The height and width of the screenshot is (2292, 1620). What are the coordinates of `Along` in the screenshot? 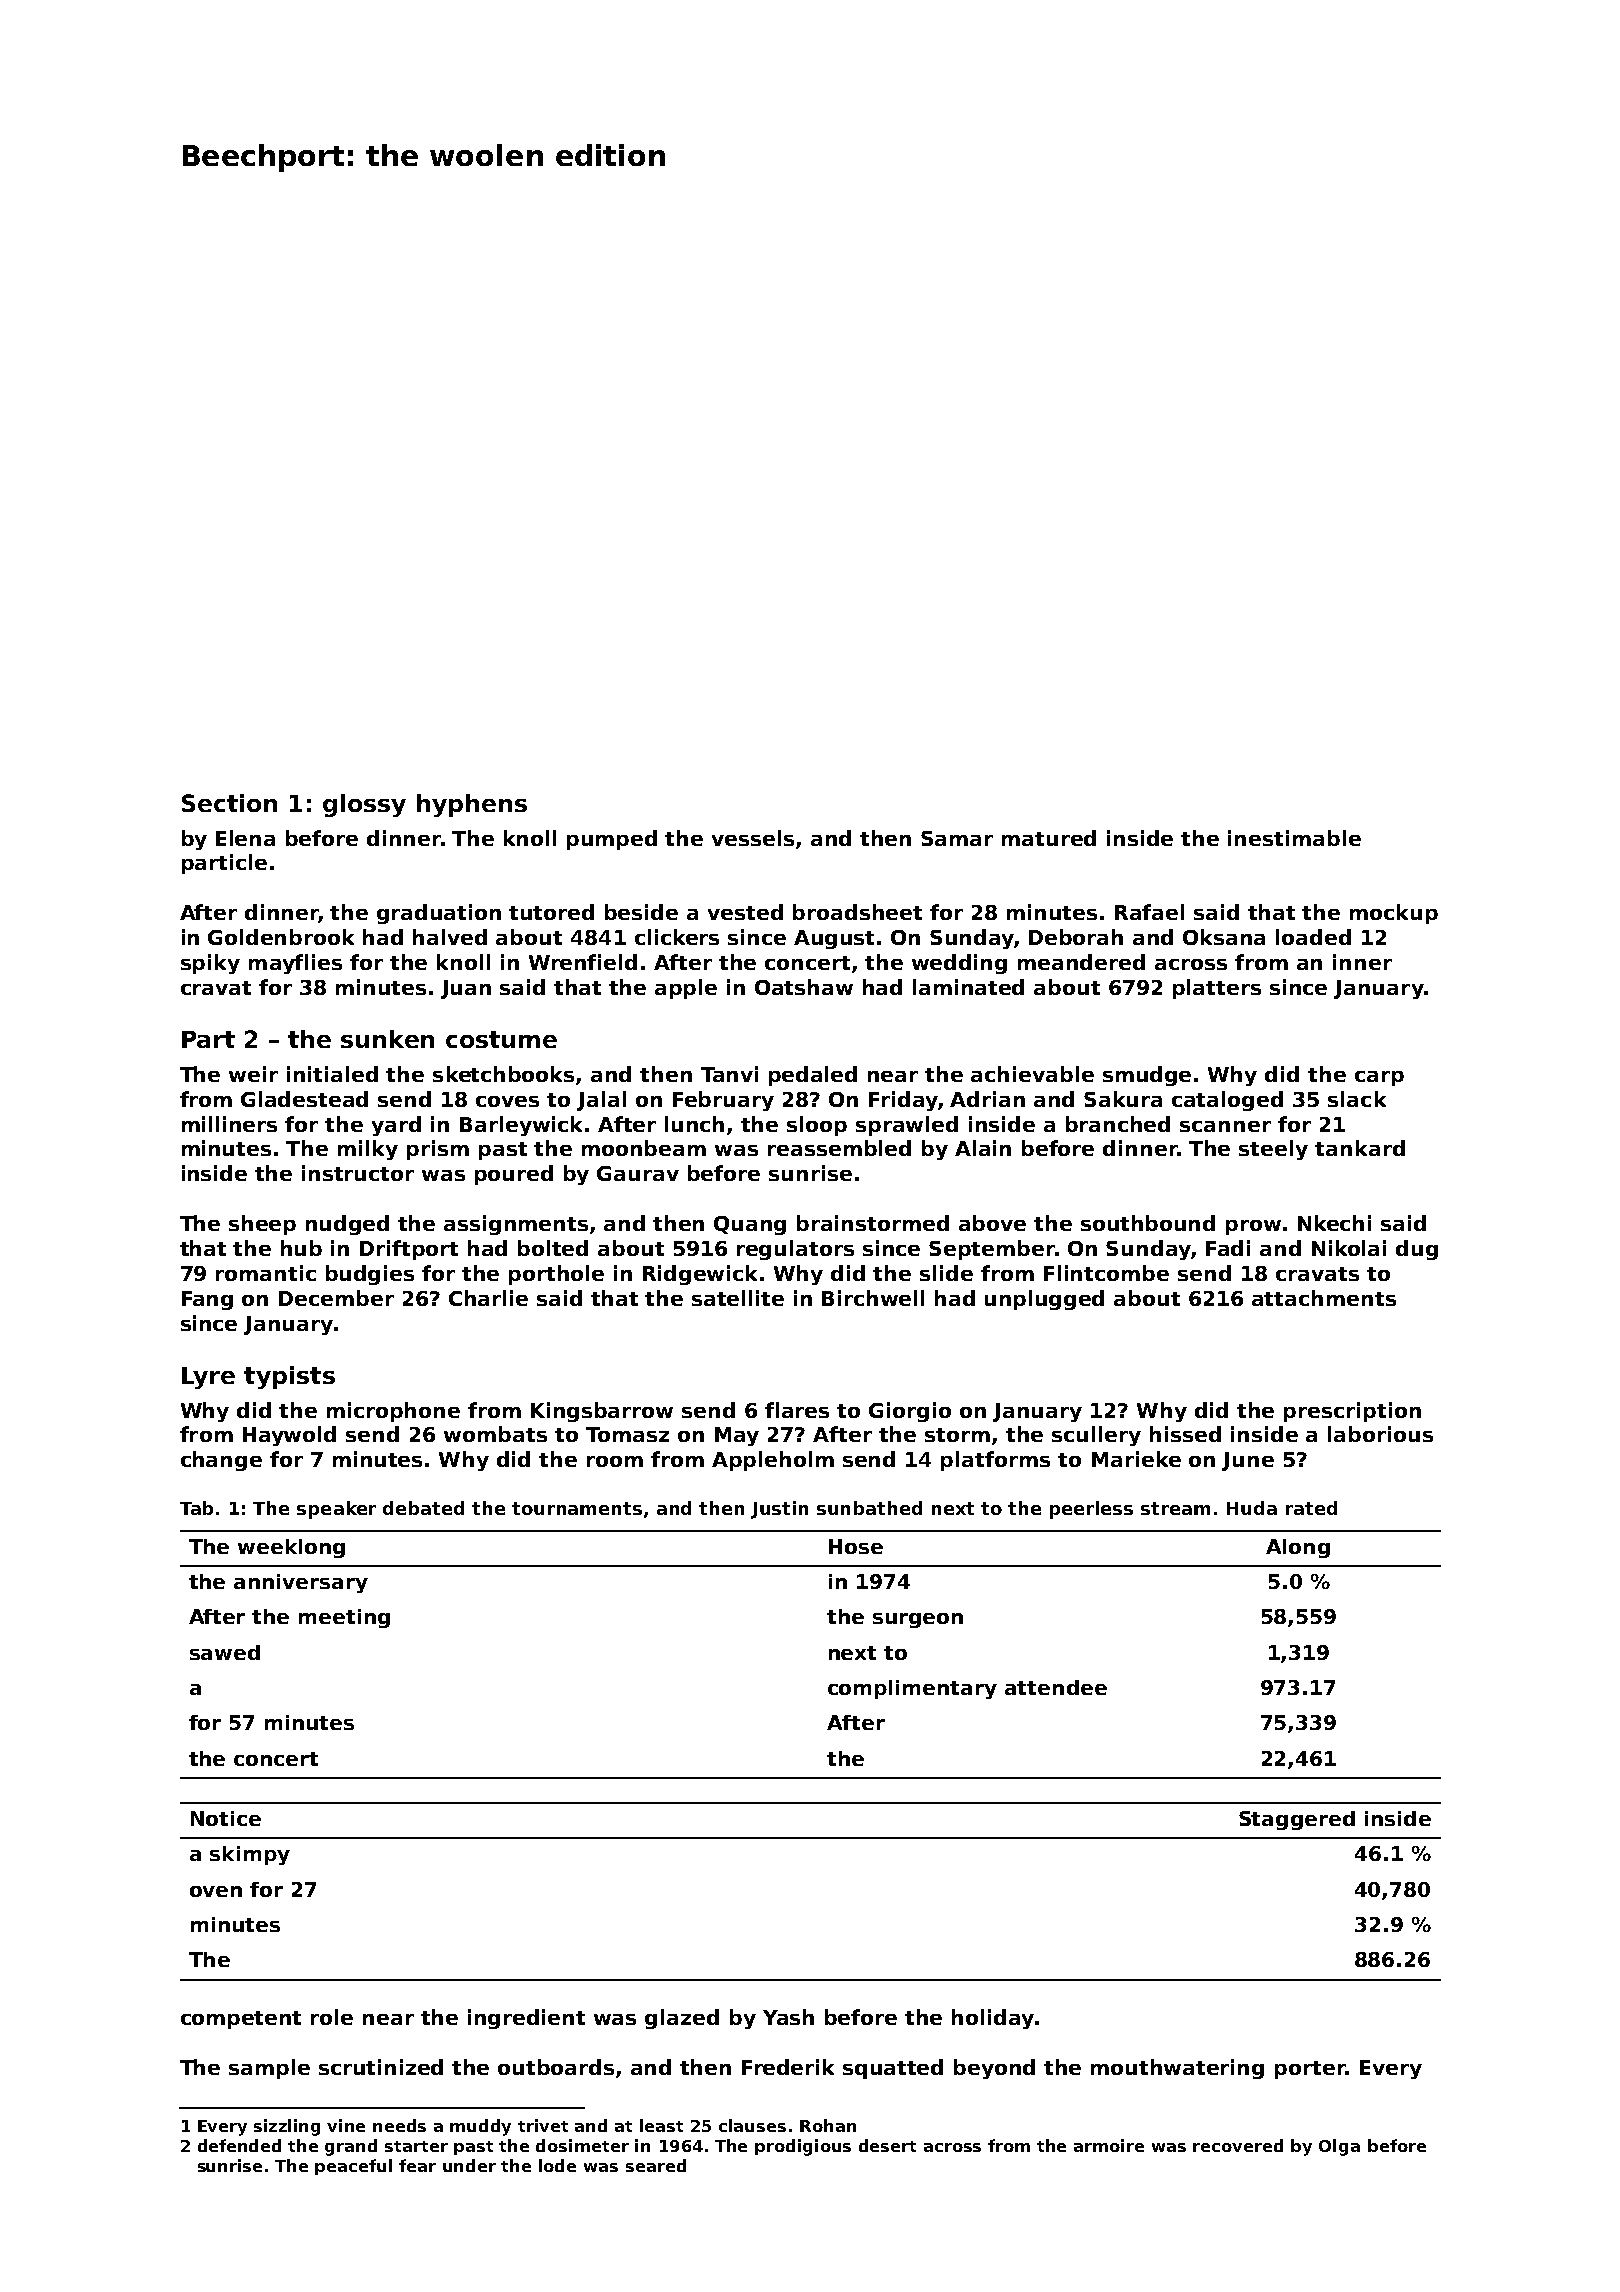 It's located at (1298, 1548).
